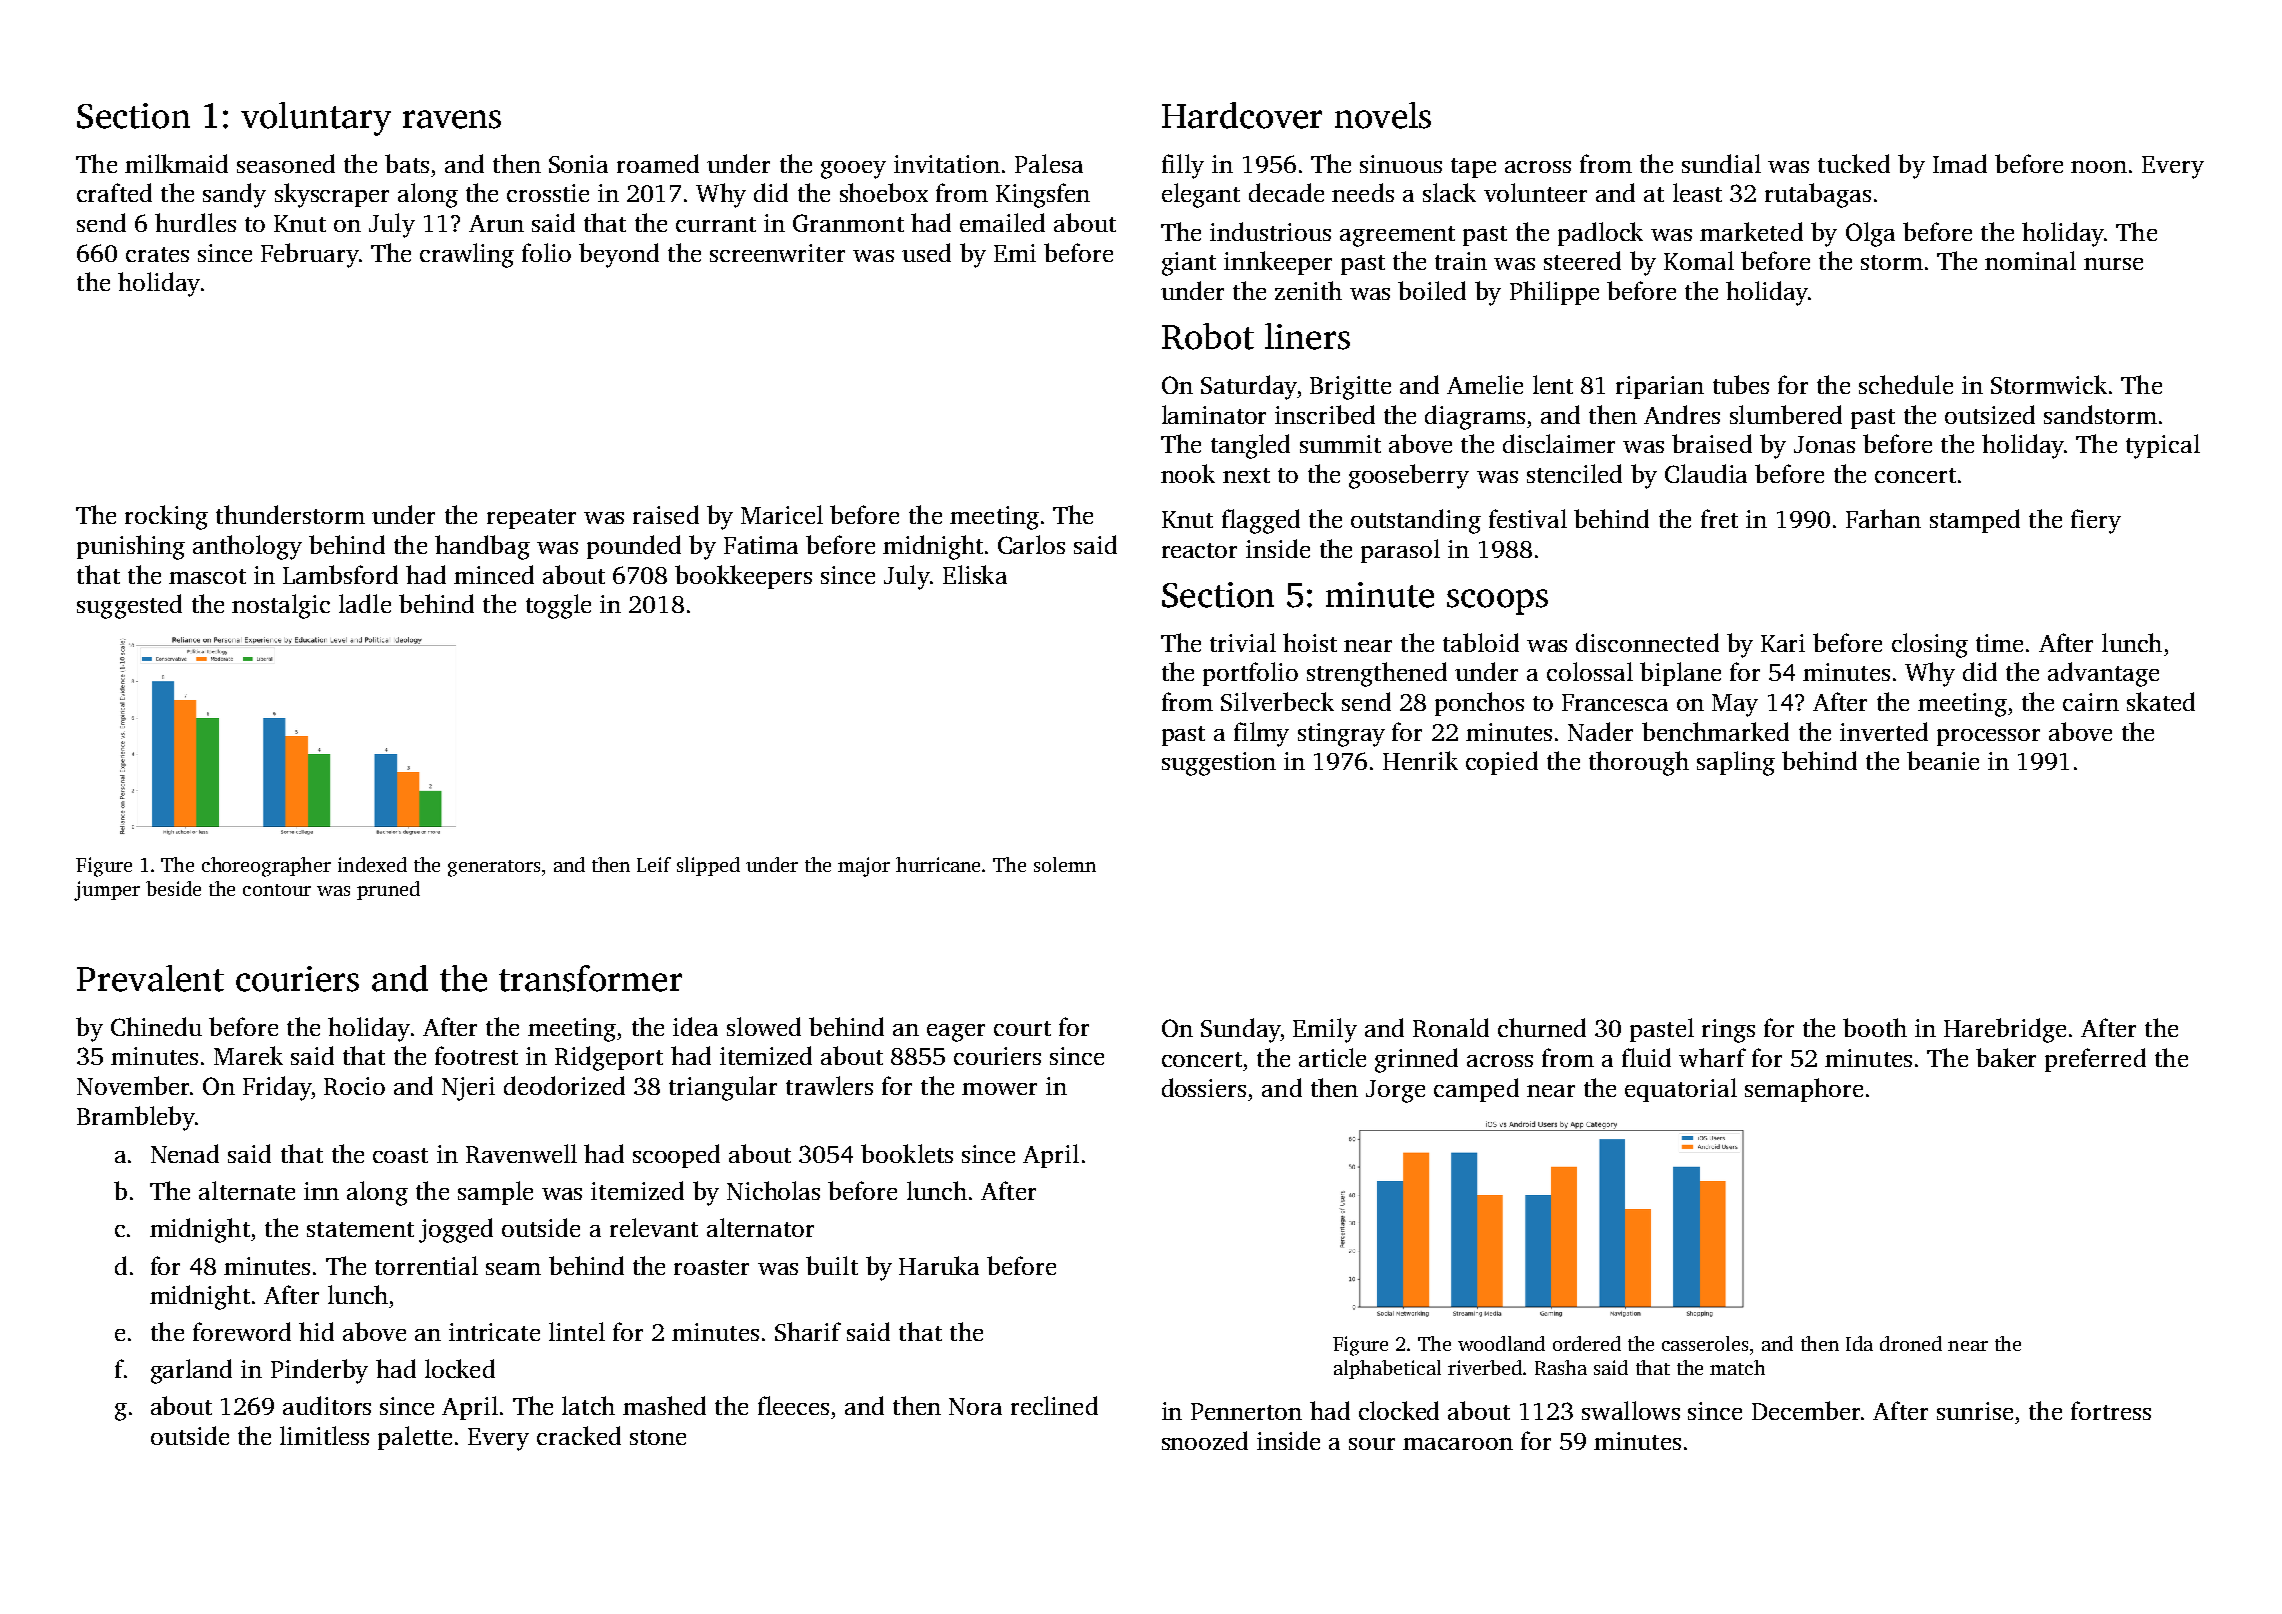 Image resolution: width=2282 pixels, height=1614 pixels. Describe the element at coordinates (975, 574) in the image. I see `Eliska` at that location.
